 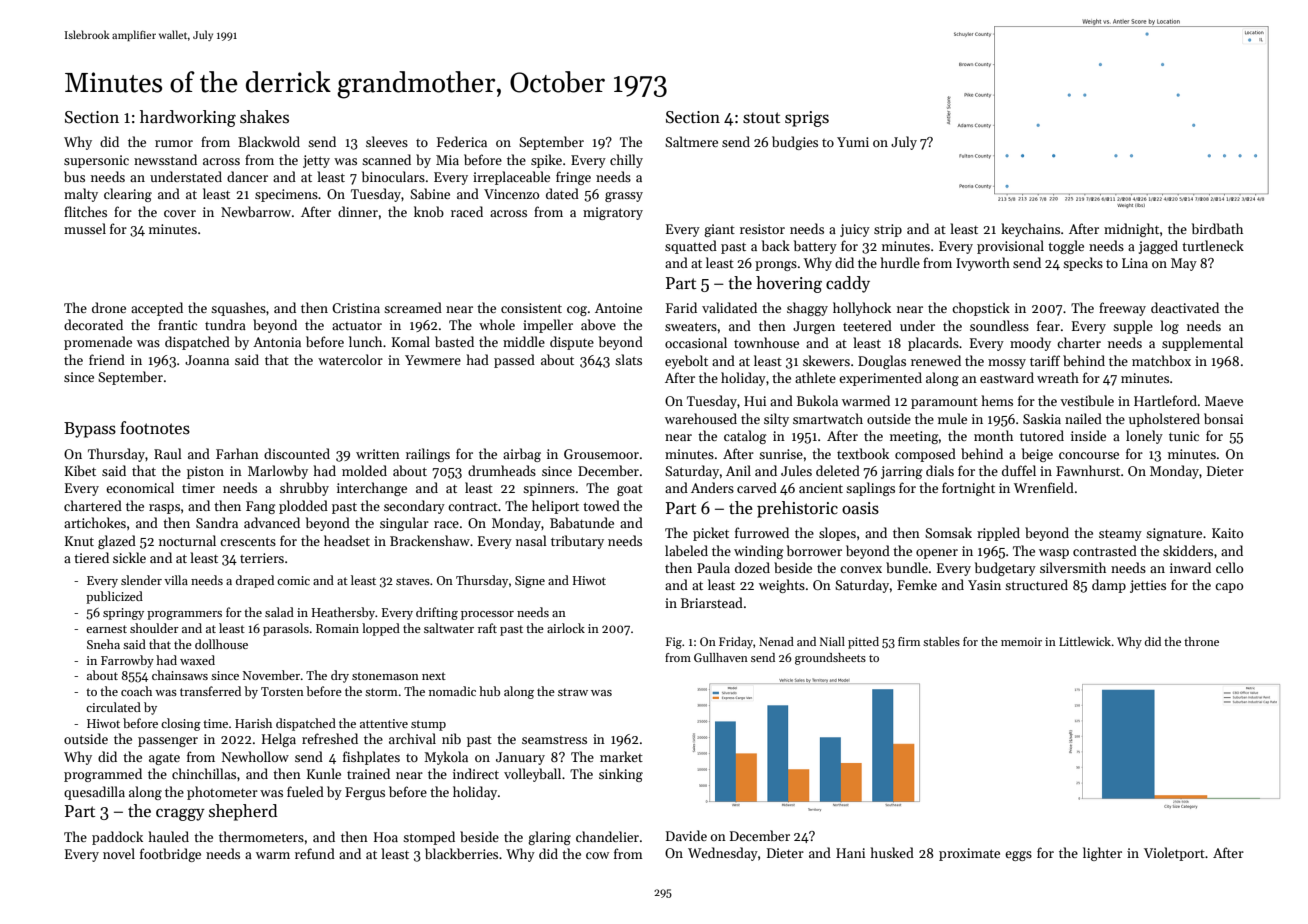 I want to click on storm, so click(x=381, y=692).
